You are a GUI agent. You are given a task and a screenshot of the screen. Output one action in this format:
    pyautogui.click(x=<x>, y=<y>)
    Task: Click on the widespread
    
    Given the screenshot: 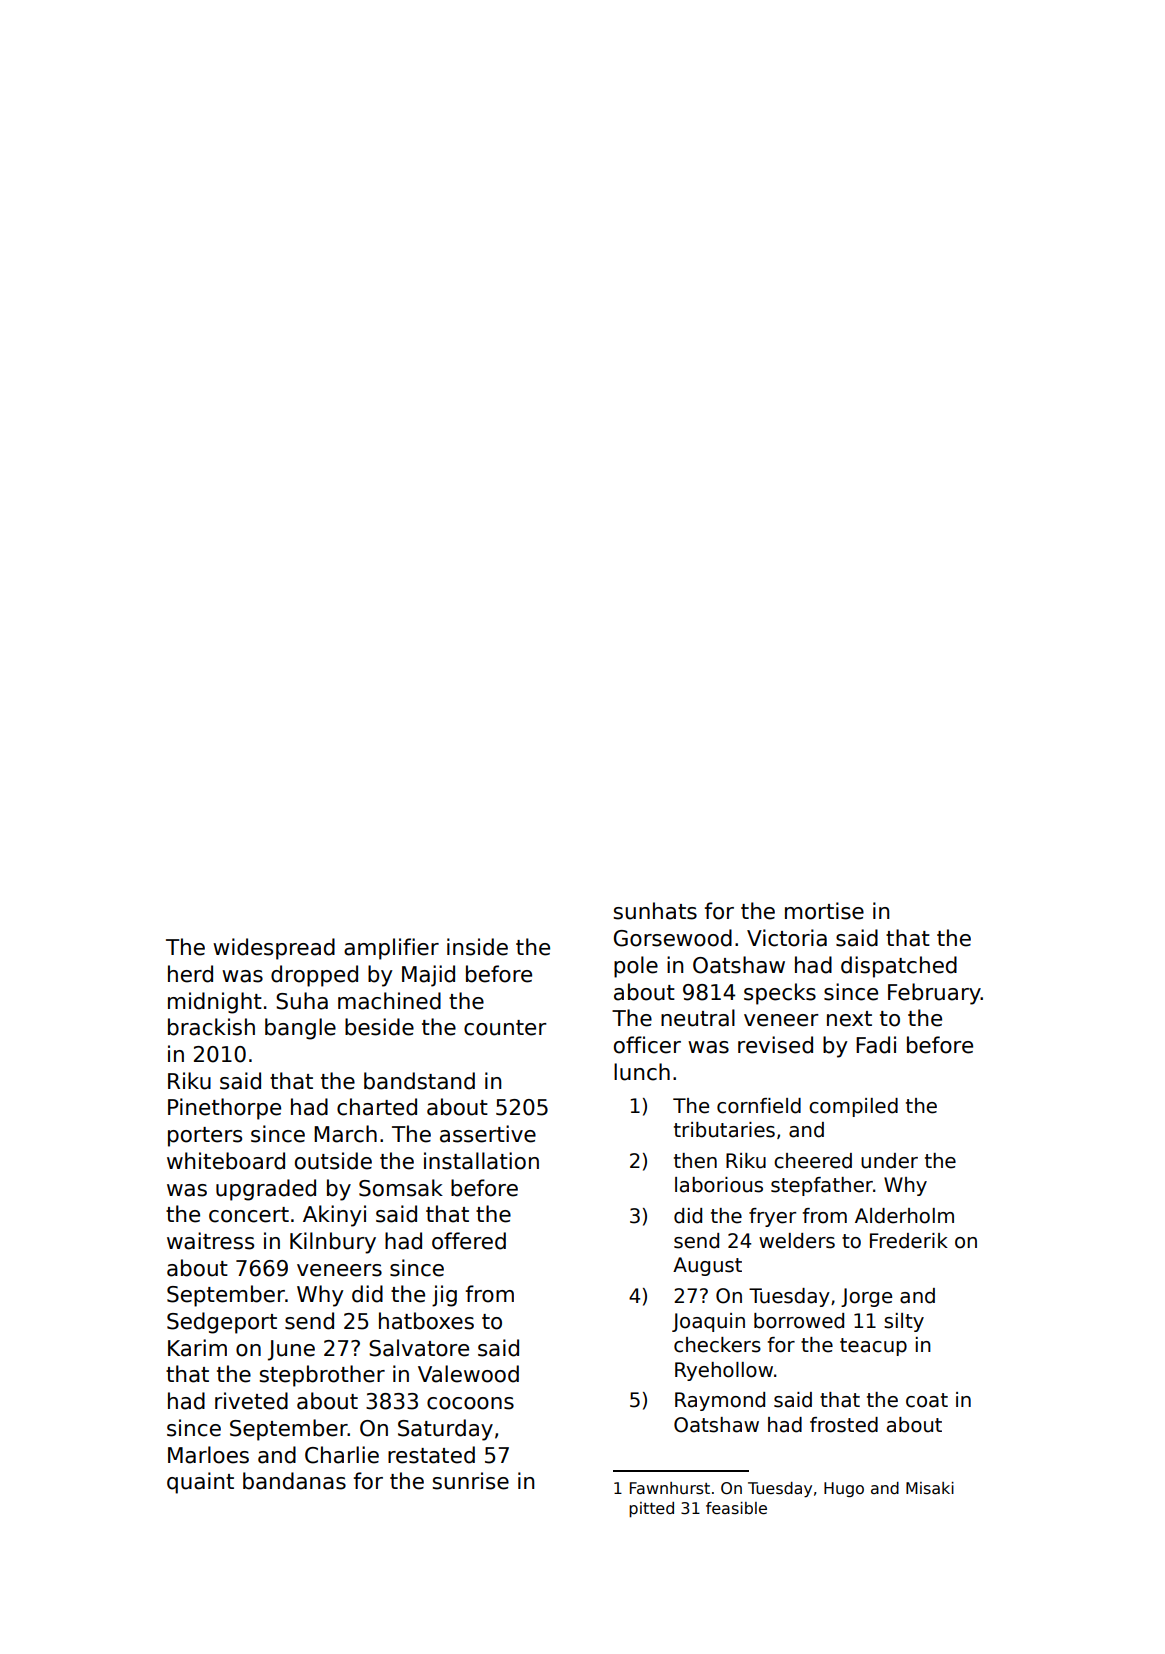 What is the action you would take?
    pyautogui.click(x=274, y=949)
